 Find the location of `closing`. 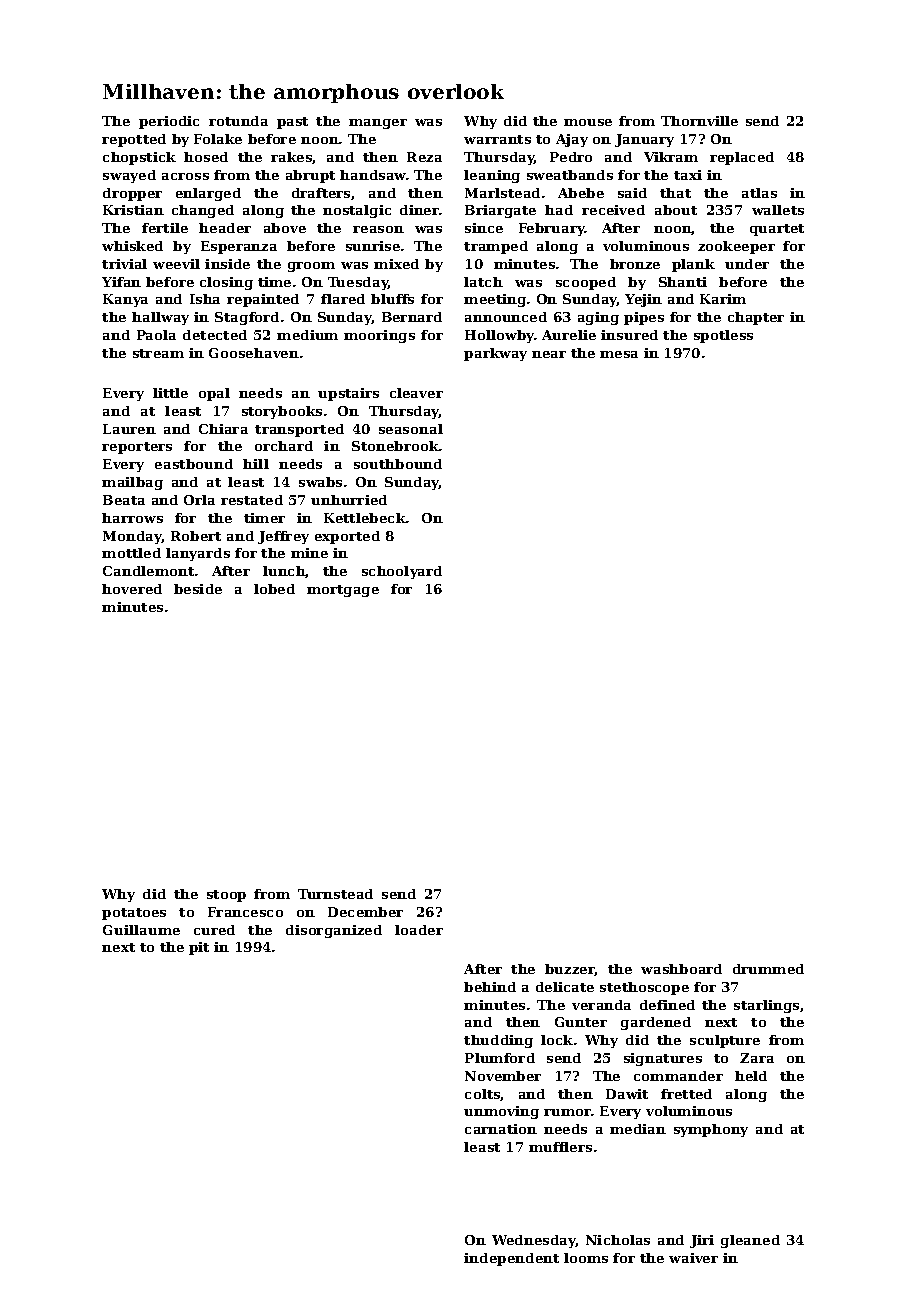

closing is located at coordinates (226, 283).
